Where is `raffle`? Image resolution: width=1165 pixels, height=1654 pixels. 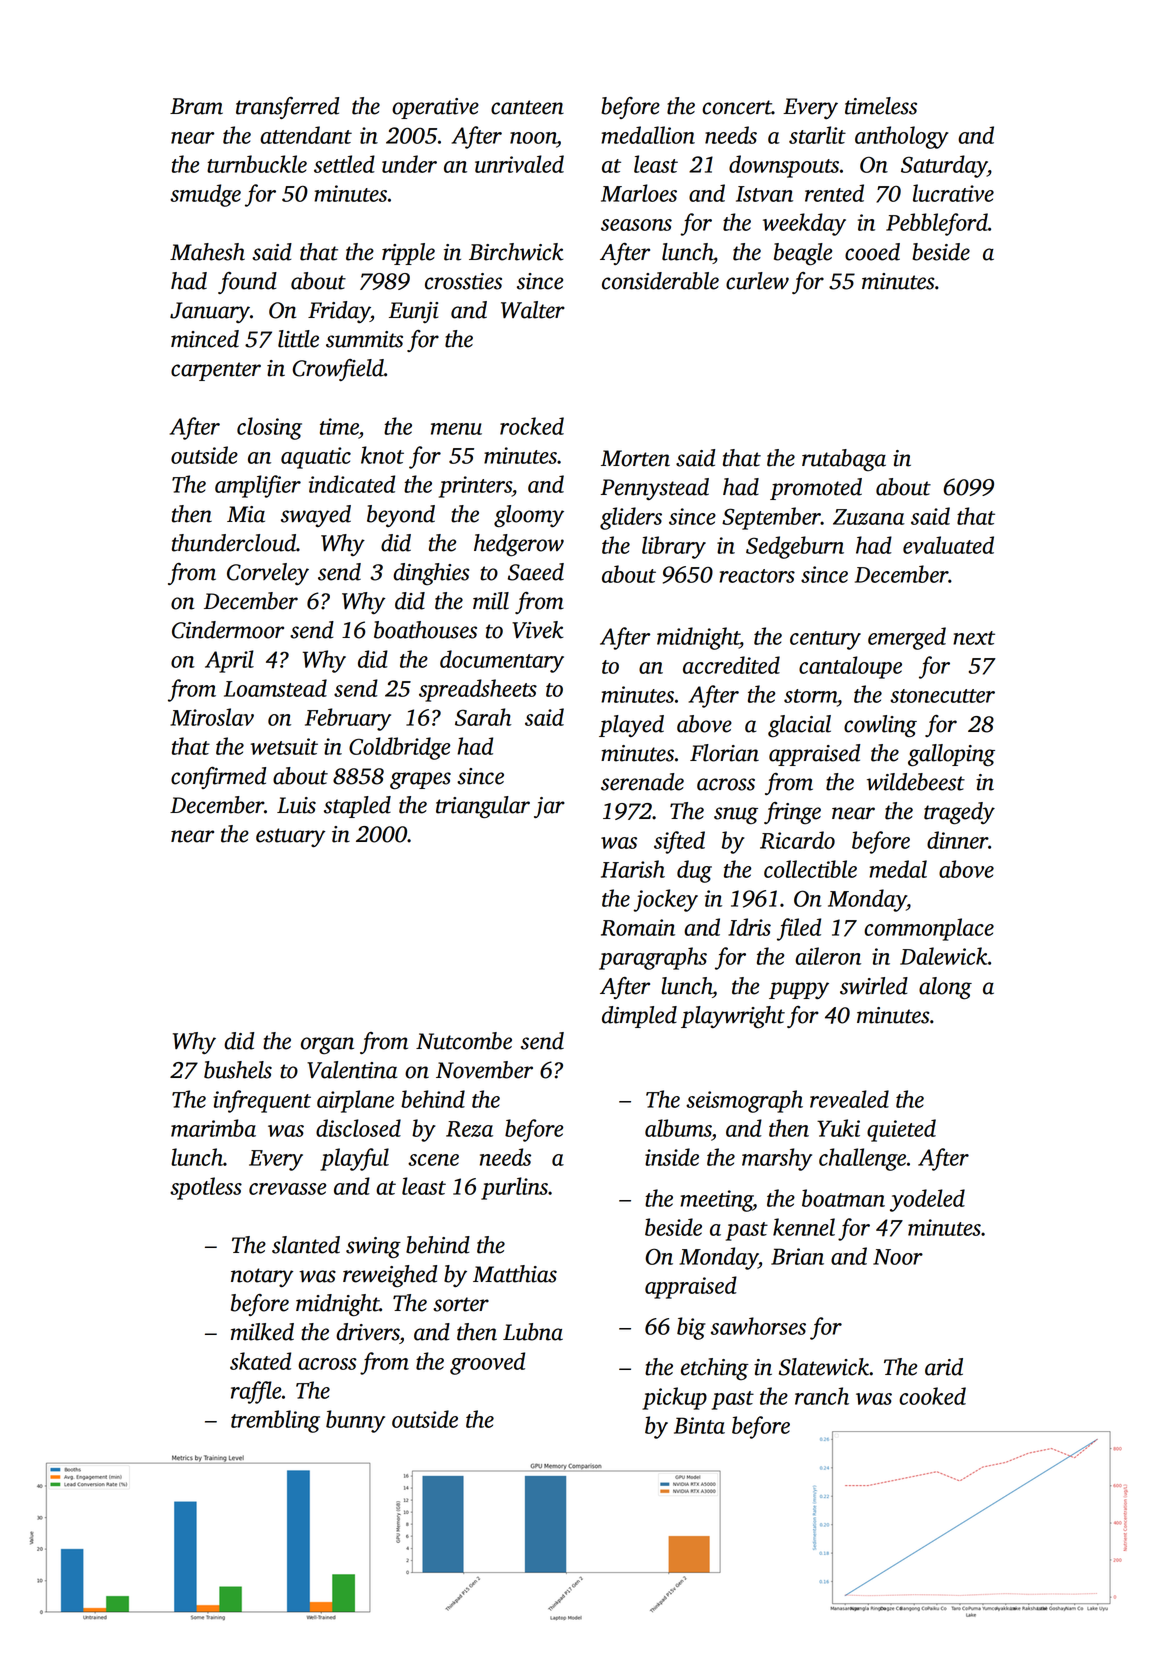
raffle is located at coordinates (256, 1392).
